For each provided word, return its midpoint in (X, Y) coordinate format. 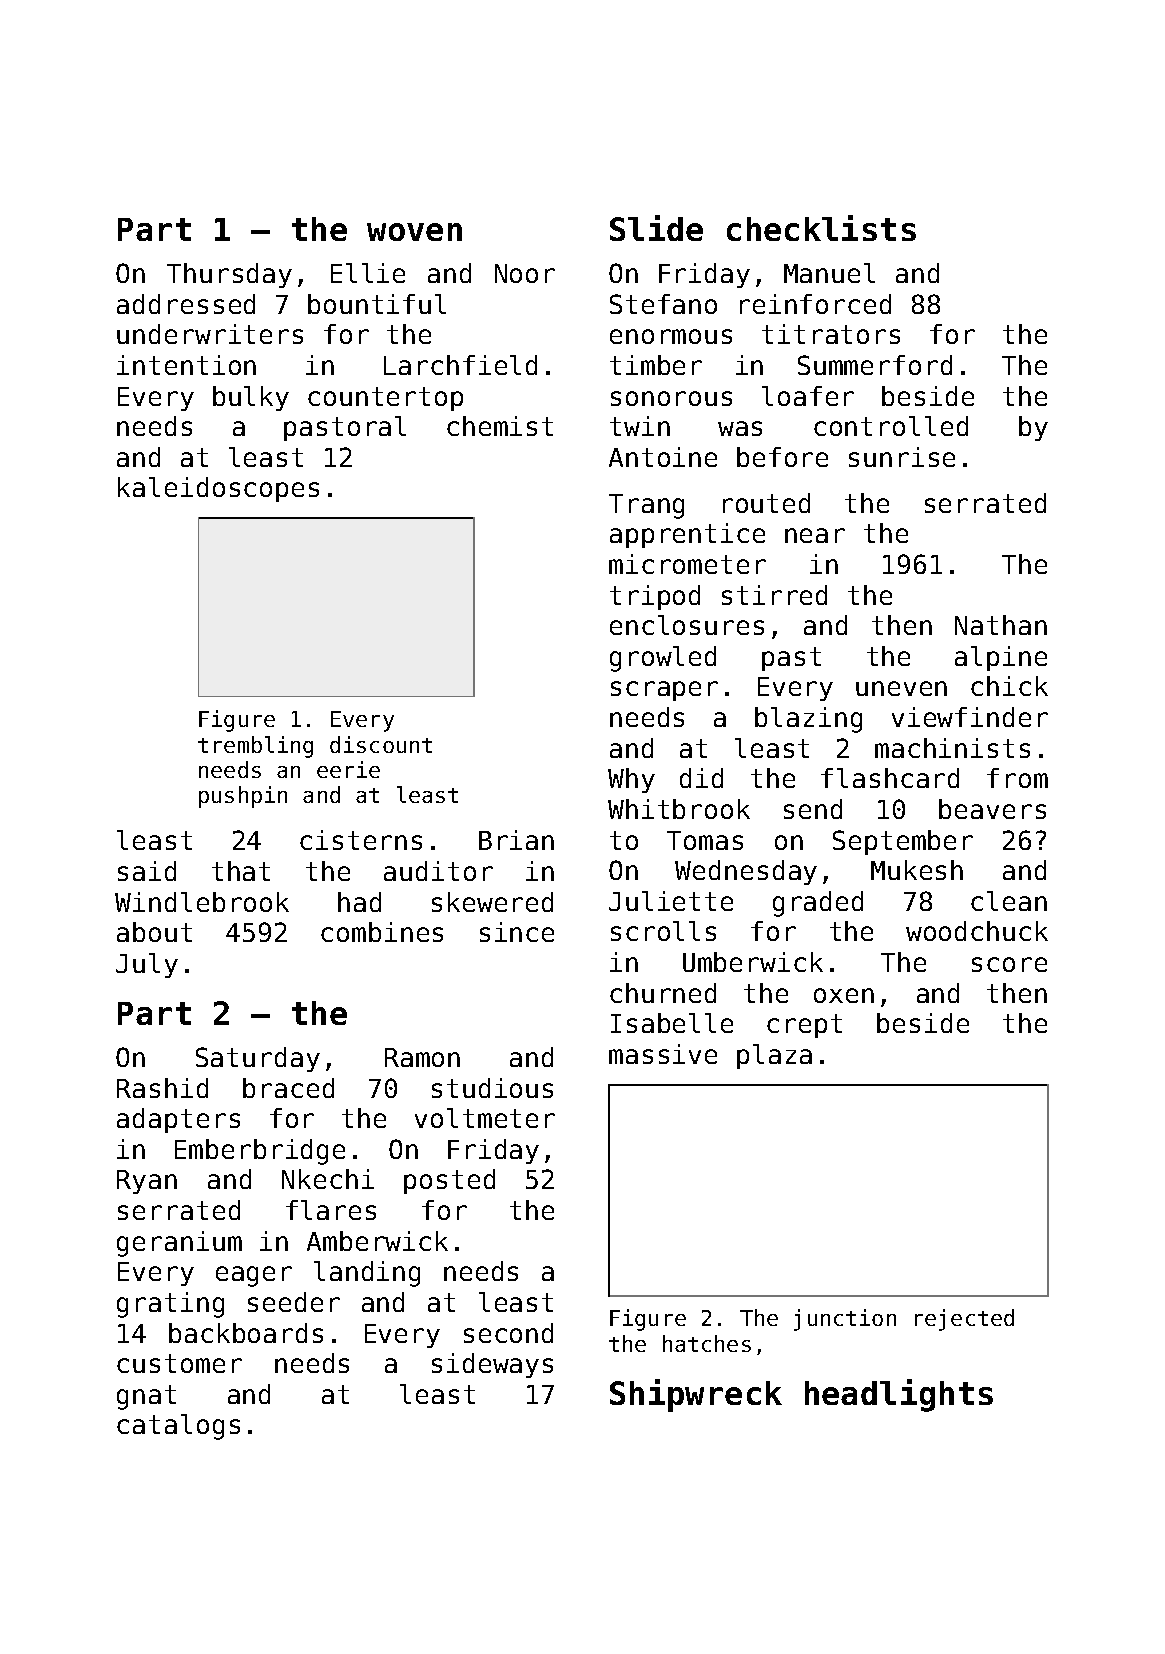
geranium (179, 1244)
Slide (656, 228)
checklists (821, 228)
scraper (664, 691)
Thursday (229, 275)
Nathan (1001, 625)
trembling (255, 747)
